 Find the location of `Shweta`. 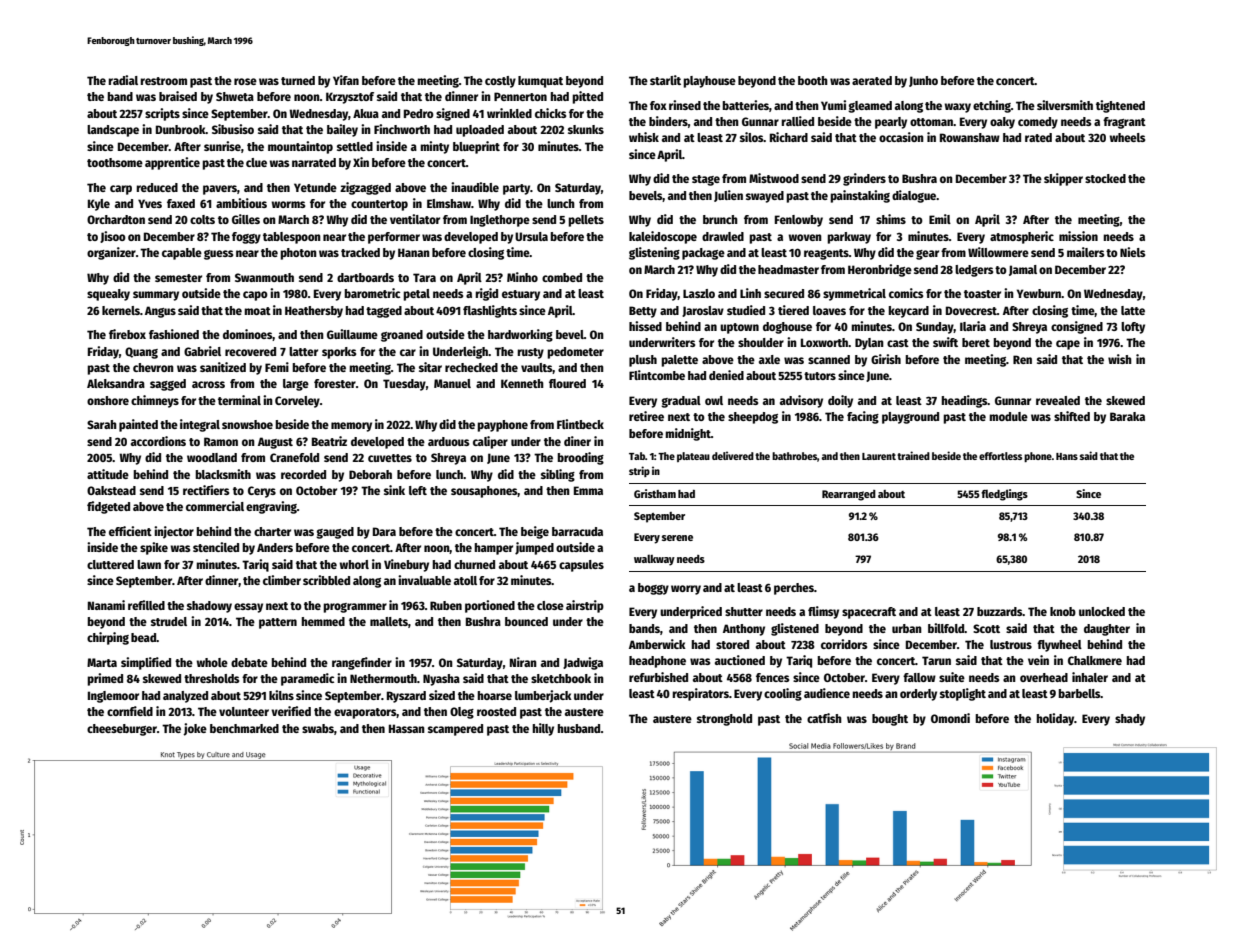

Shweta is located at coordinates (235, 96).
